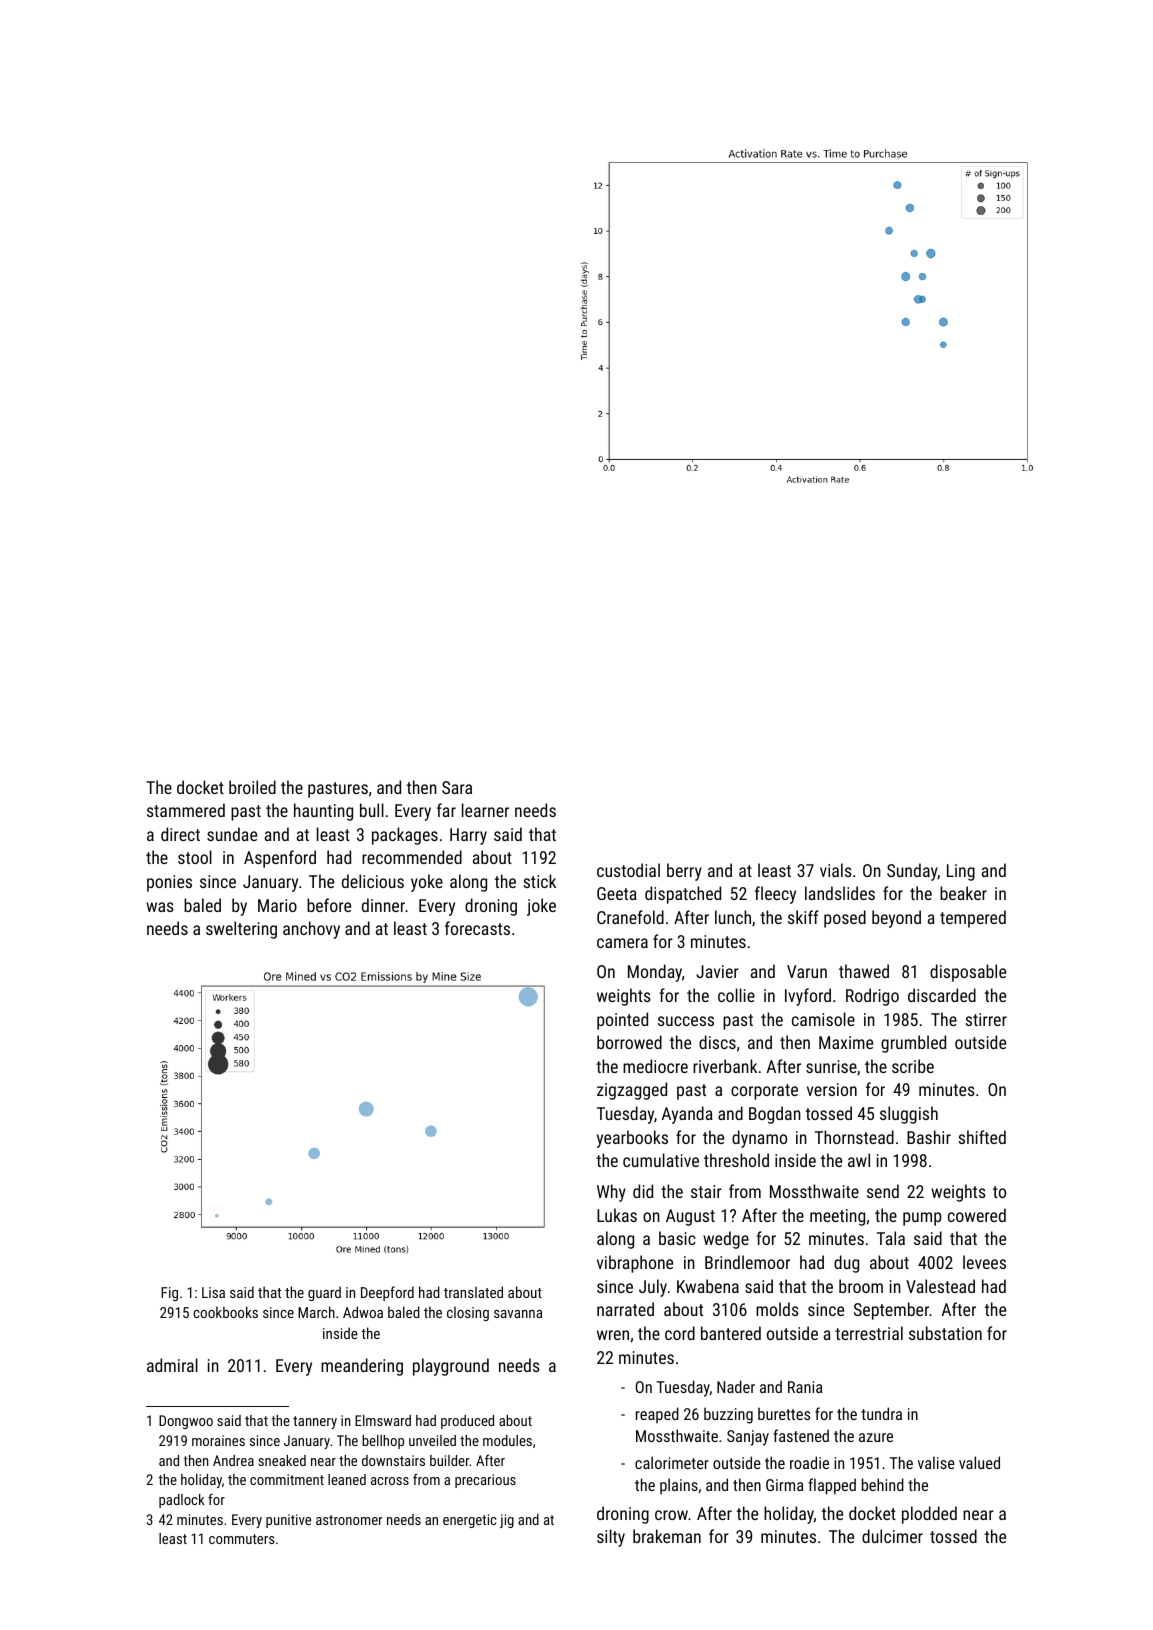  Describe the element at coordinates (657, 1415) in the screenshot. I see `reaped` at that location.
